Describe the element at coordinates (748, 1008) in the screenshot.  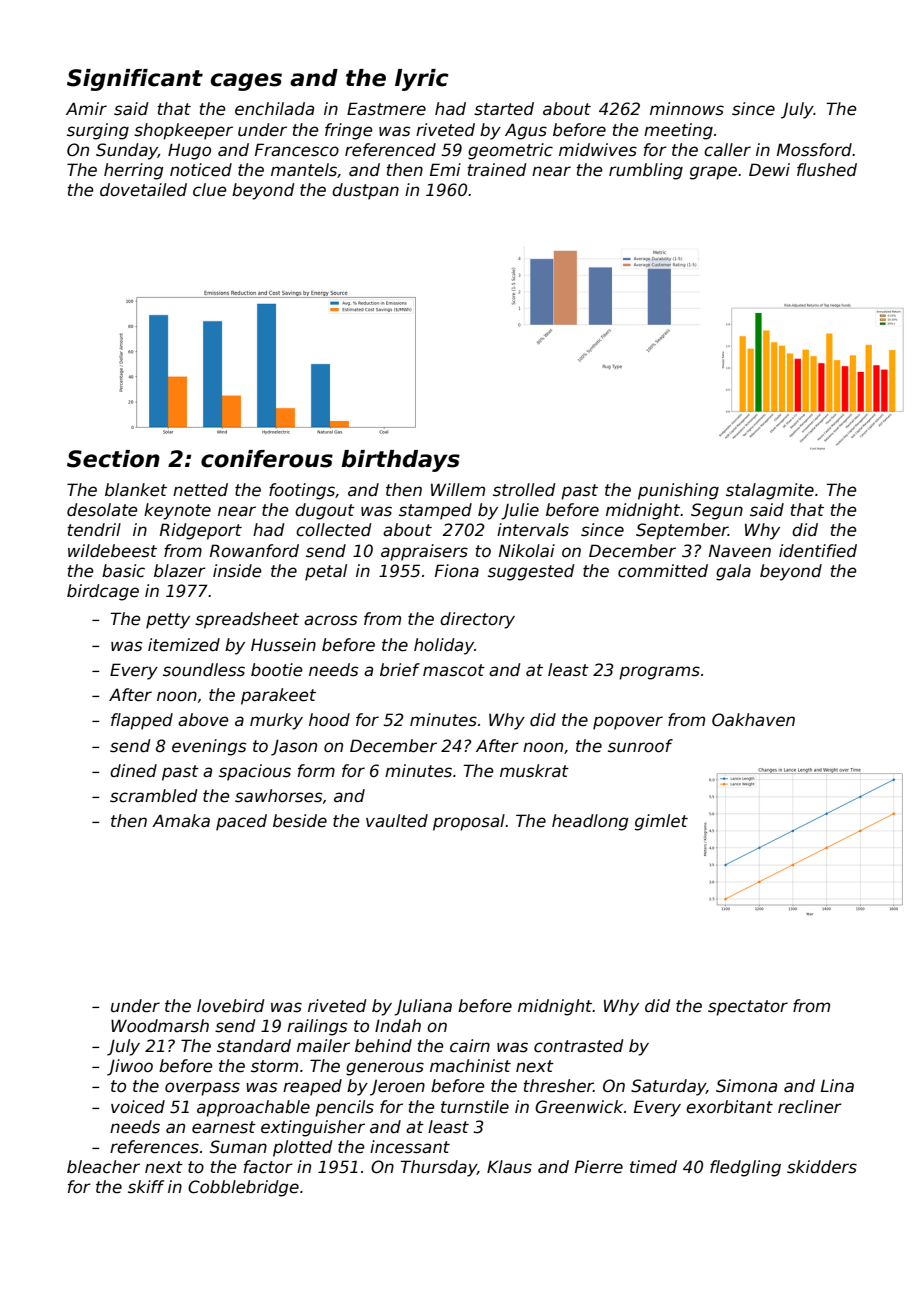
I see `spectator` at that location.
